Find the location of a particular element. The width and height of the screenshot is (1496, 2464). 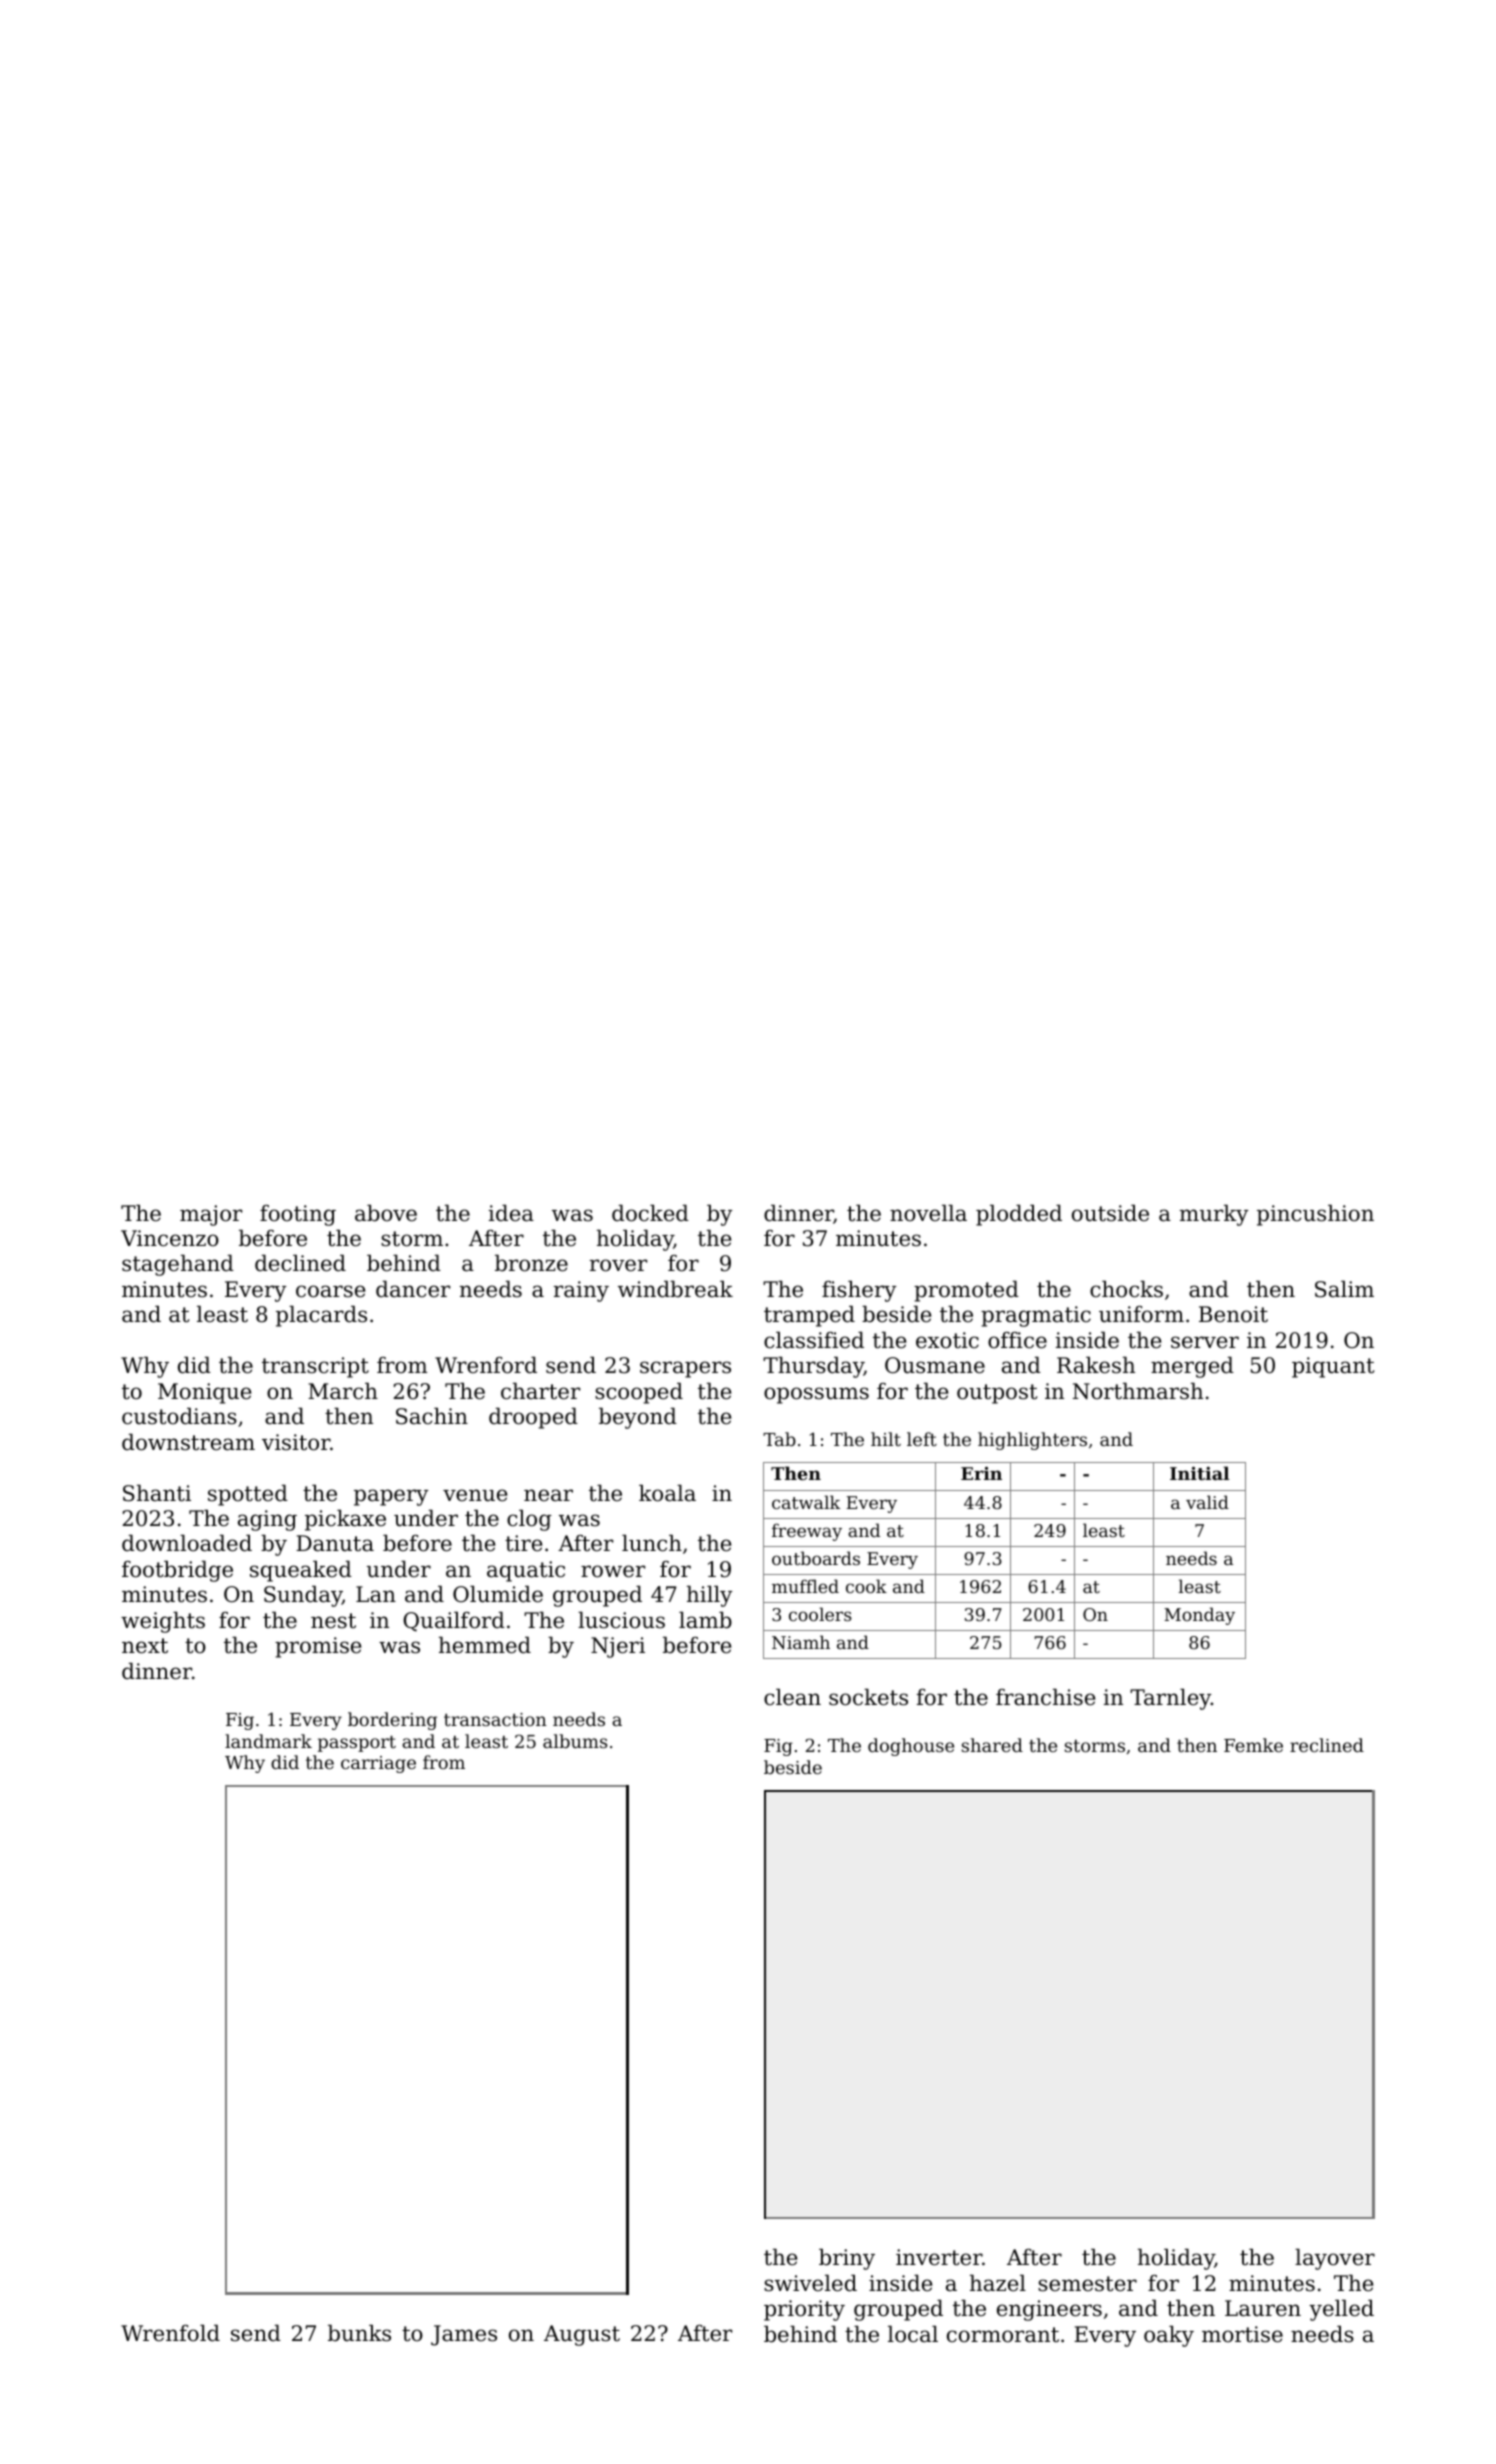

novella is located at coordinates (928, 1213).
